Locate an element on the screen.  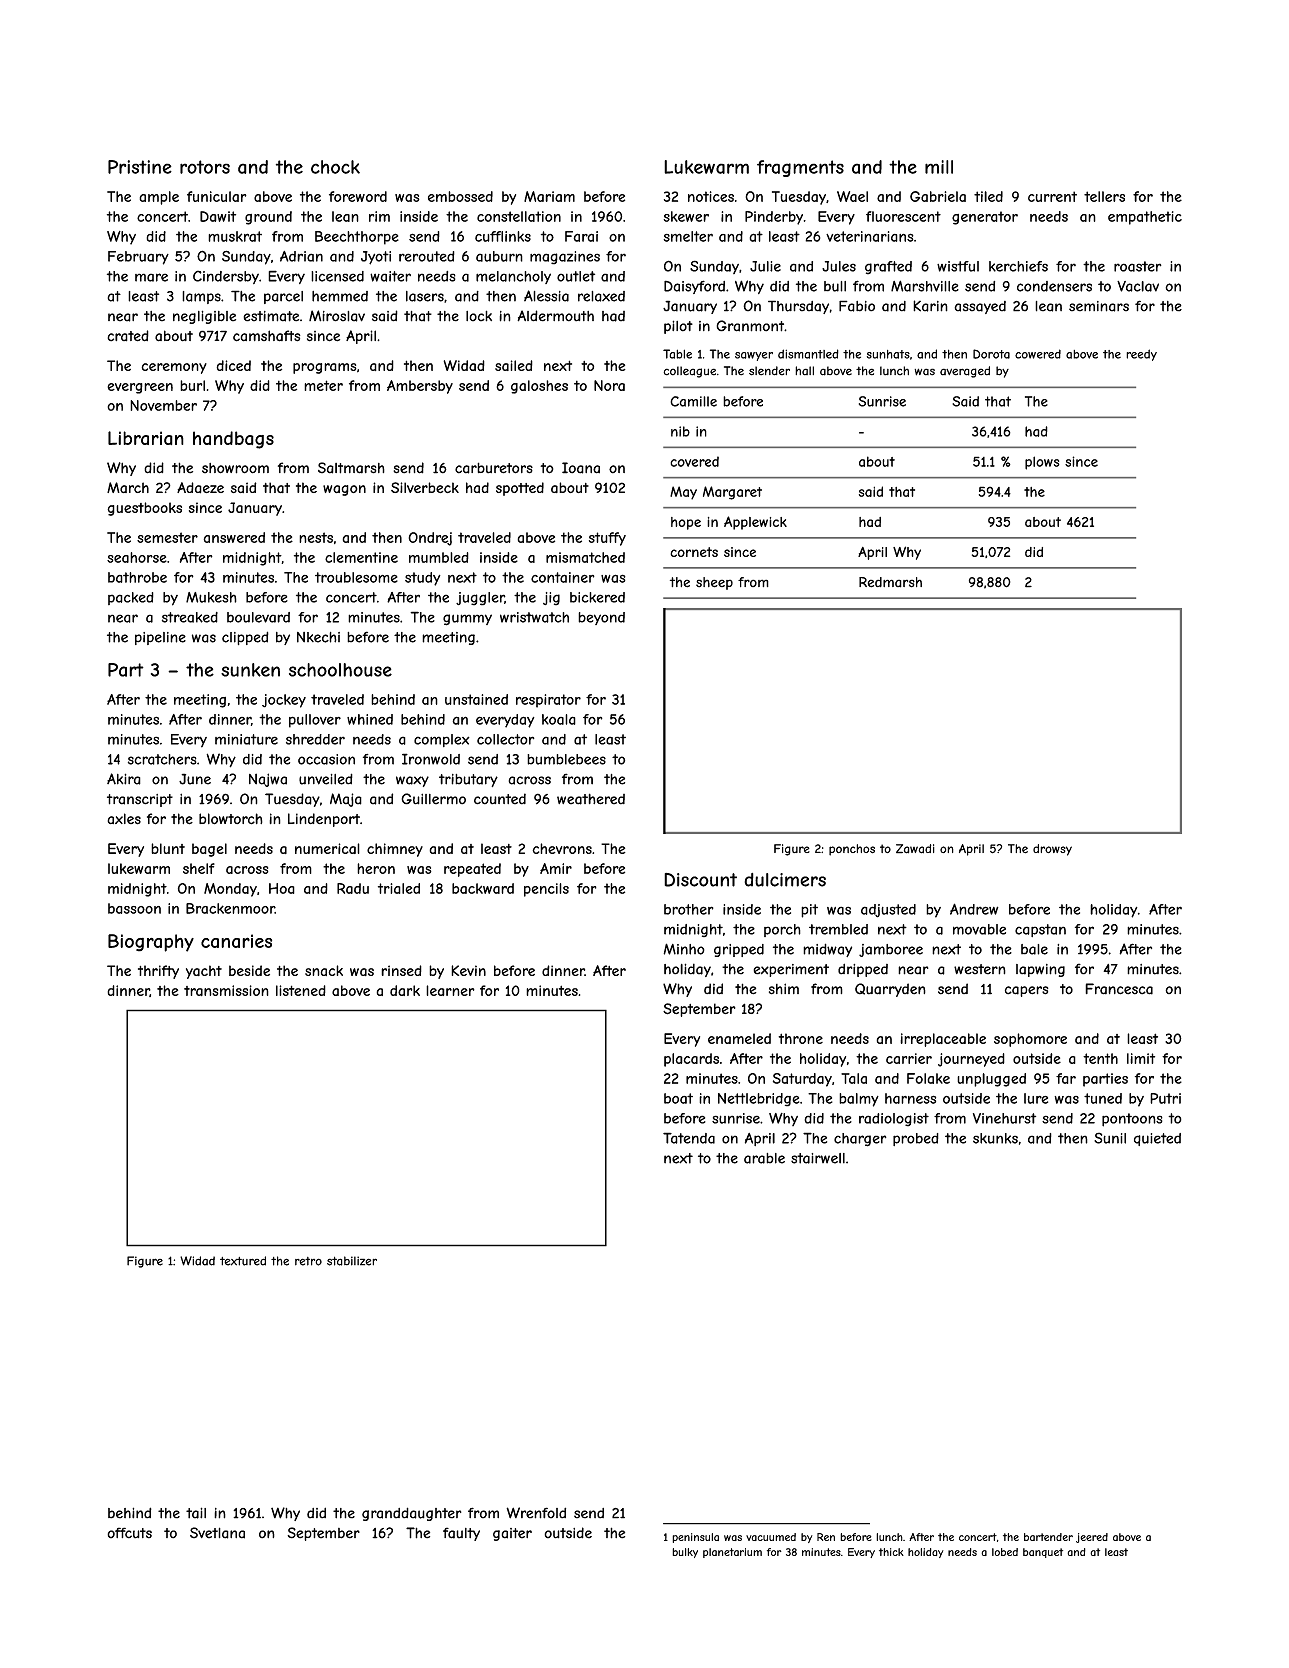
relaxed is located at coordinates (601, 296).
